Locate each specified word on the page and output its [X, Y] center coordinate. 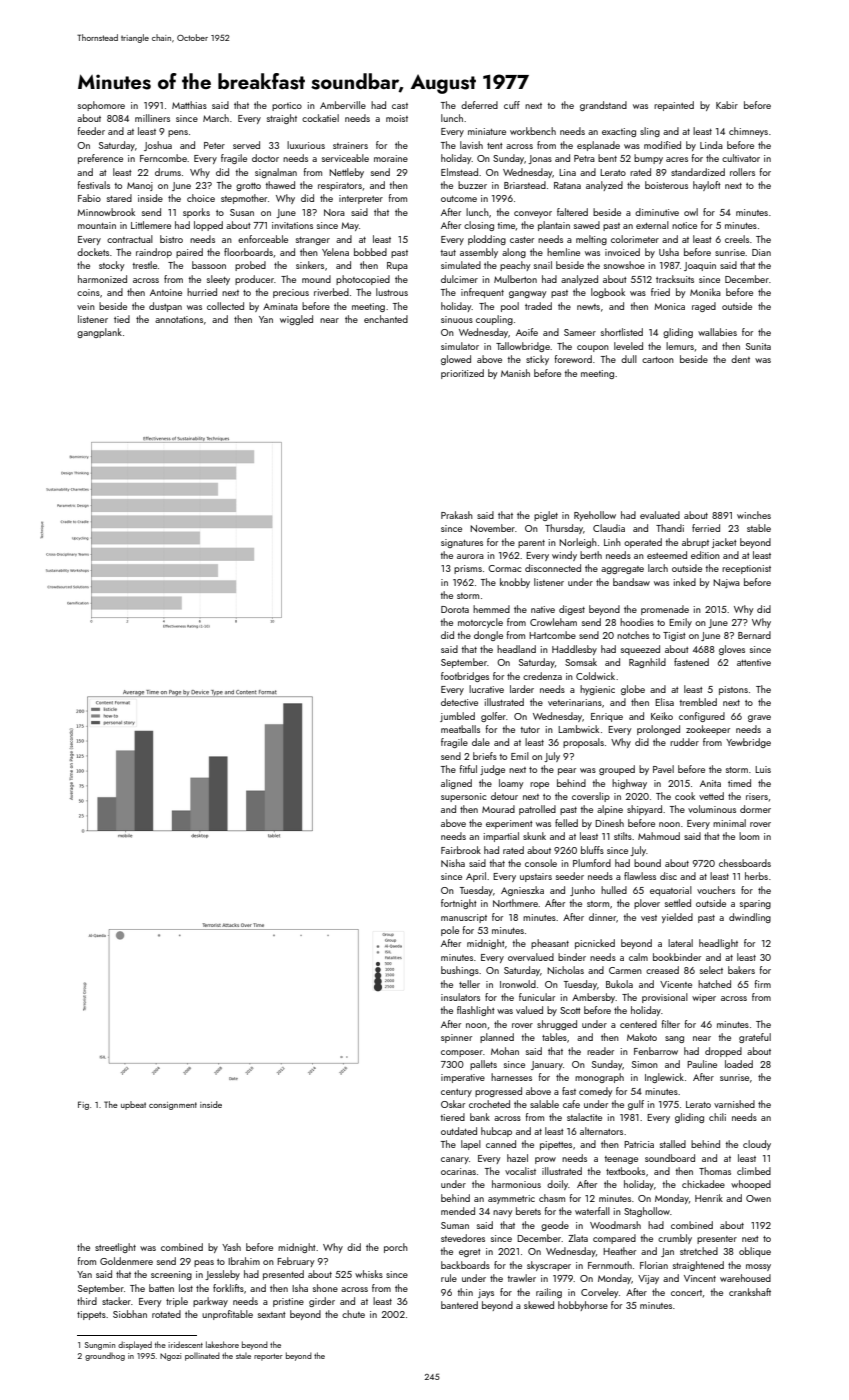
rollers [742, 172]
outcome [459, 199]
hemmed [491, 609]
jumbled [457, 717]
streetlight [115, 1248]
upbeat [133, 1105]
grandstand [603, 106]
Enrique [607, 717]
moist [397, 118]
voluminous [712, 809]
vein [86, 306]
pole [450, 931]
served [246, 145]
